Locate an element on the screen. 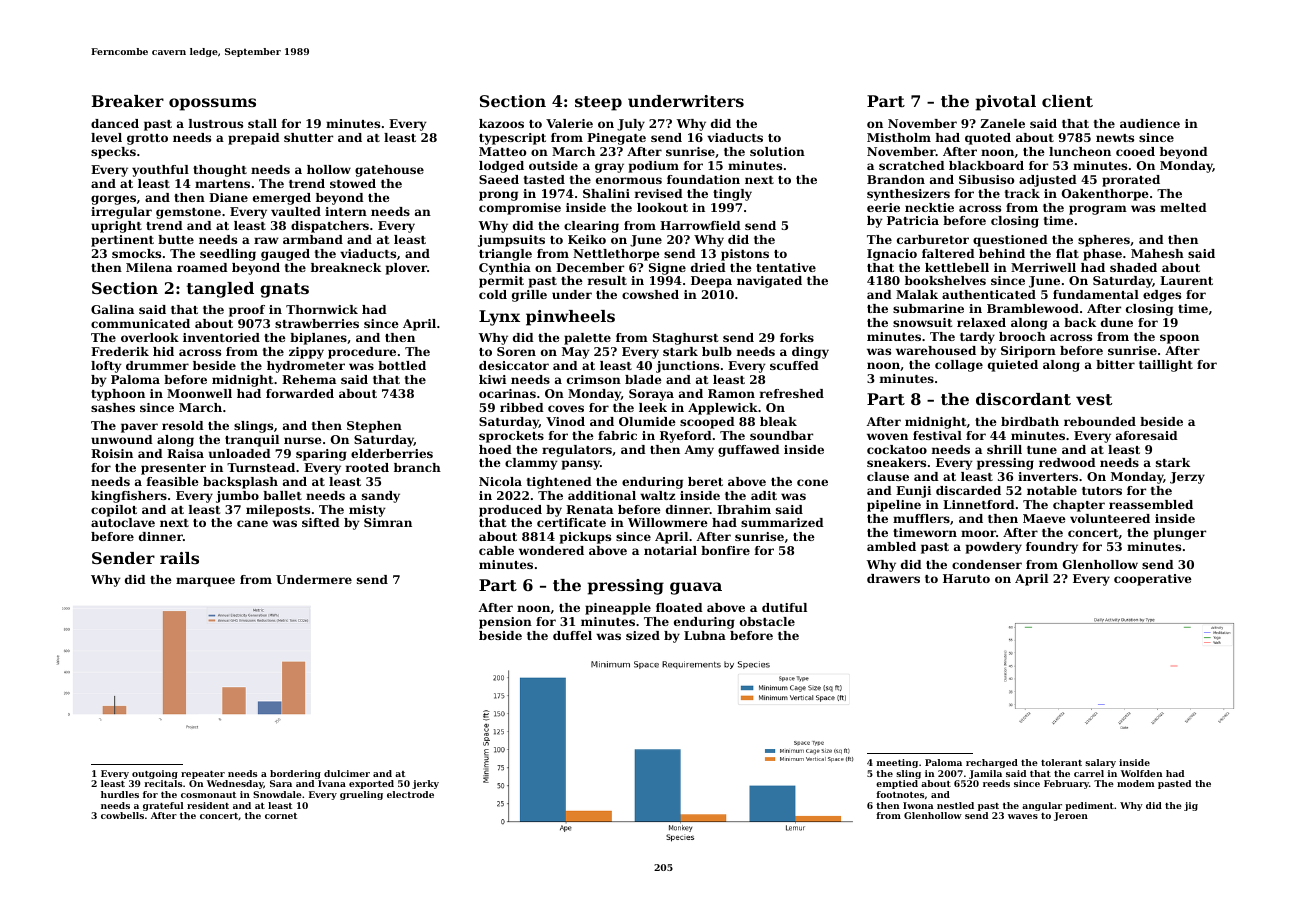 The image size is (1308, 924). scooped is located at coordinates (707, 423).
